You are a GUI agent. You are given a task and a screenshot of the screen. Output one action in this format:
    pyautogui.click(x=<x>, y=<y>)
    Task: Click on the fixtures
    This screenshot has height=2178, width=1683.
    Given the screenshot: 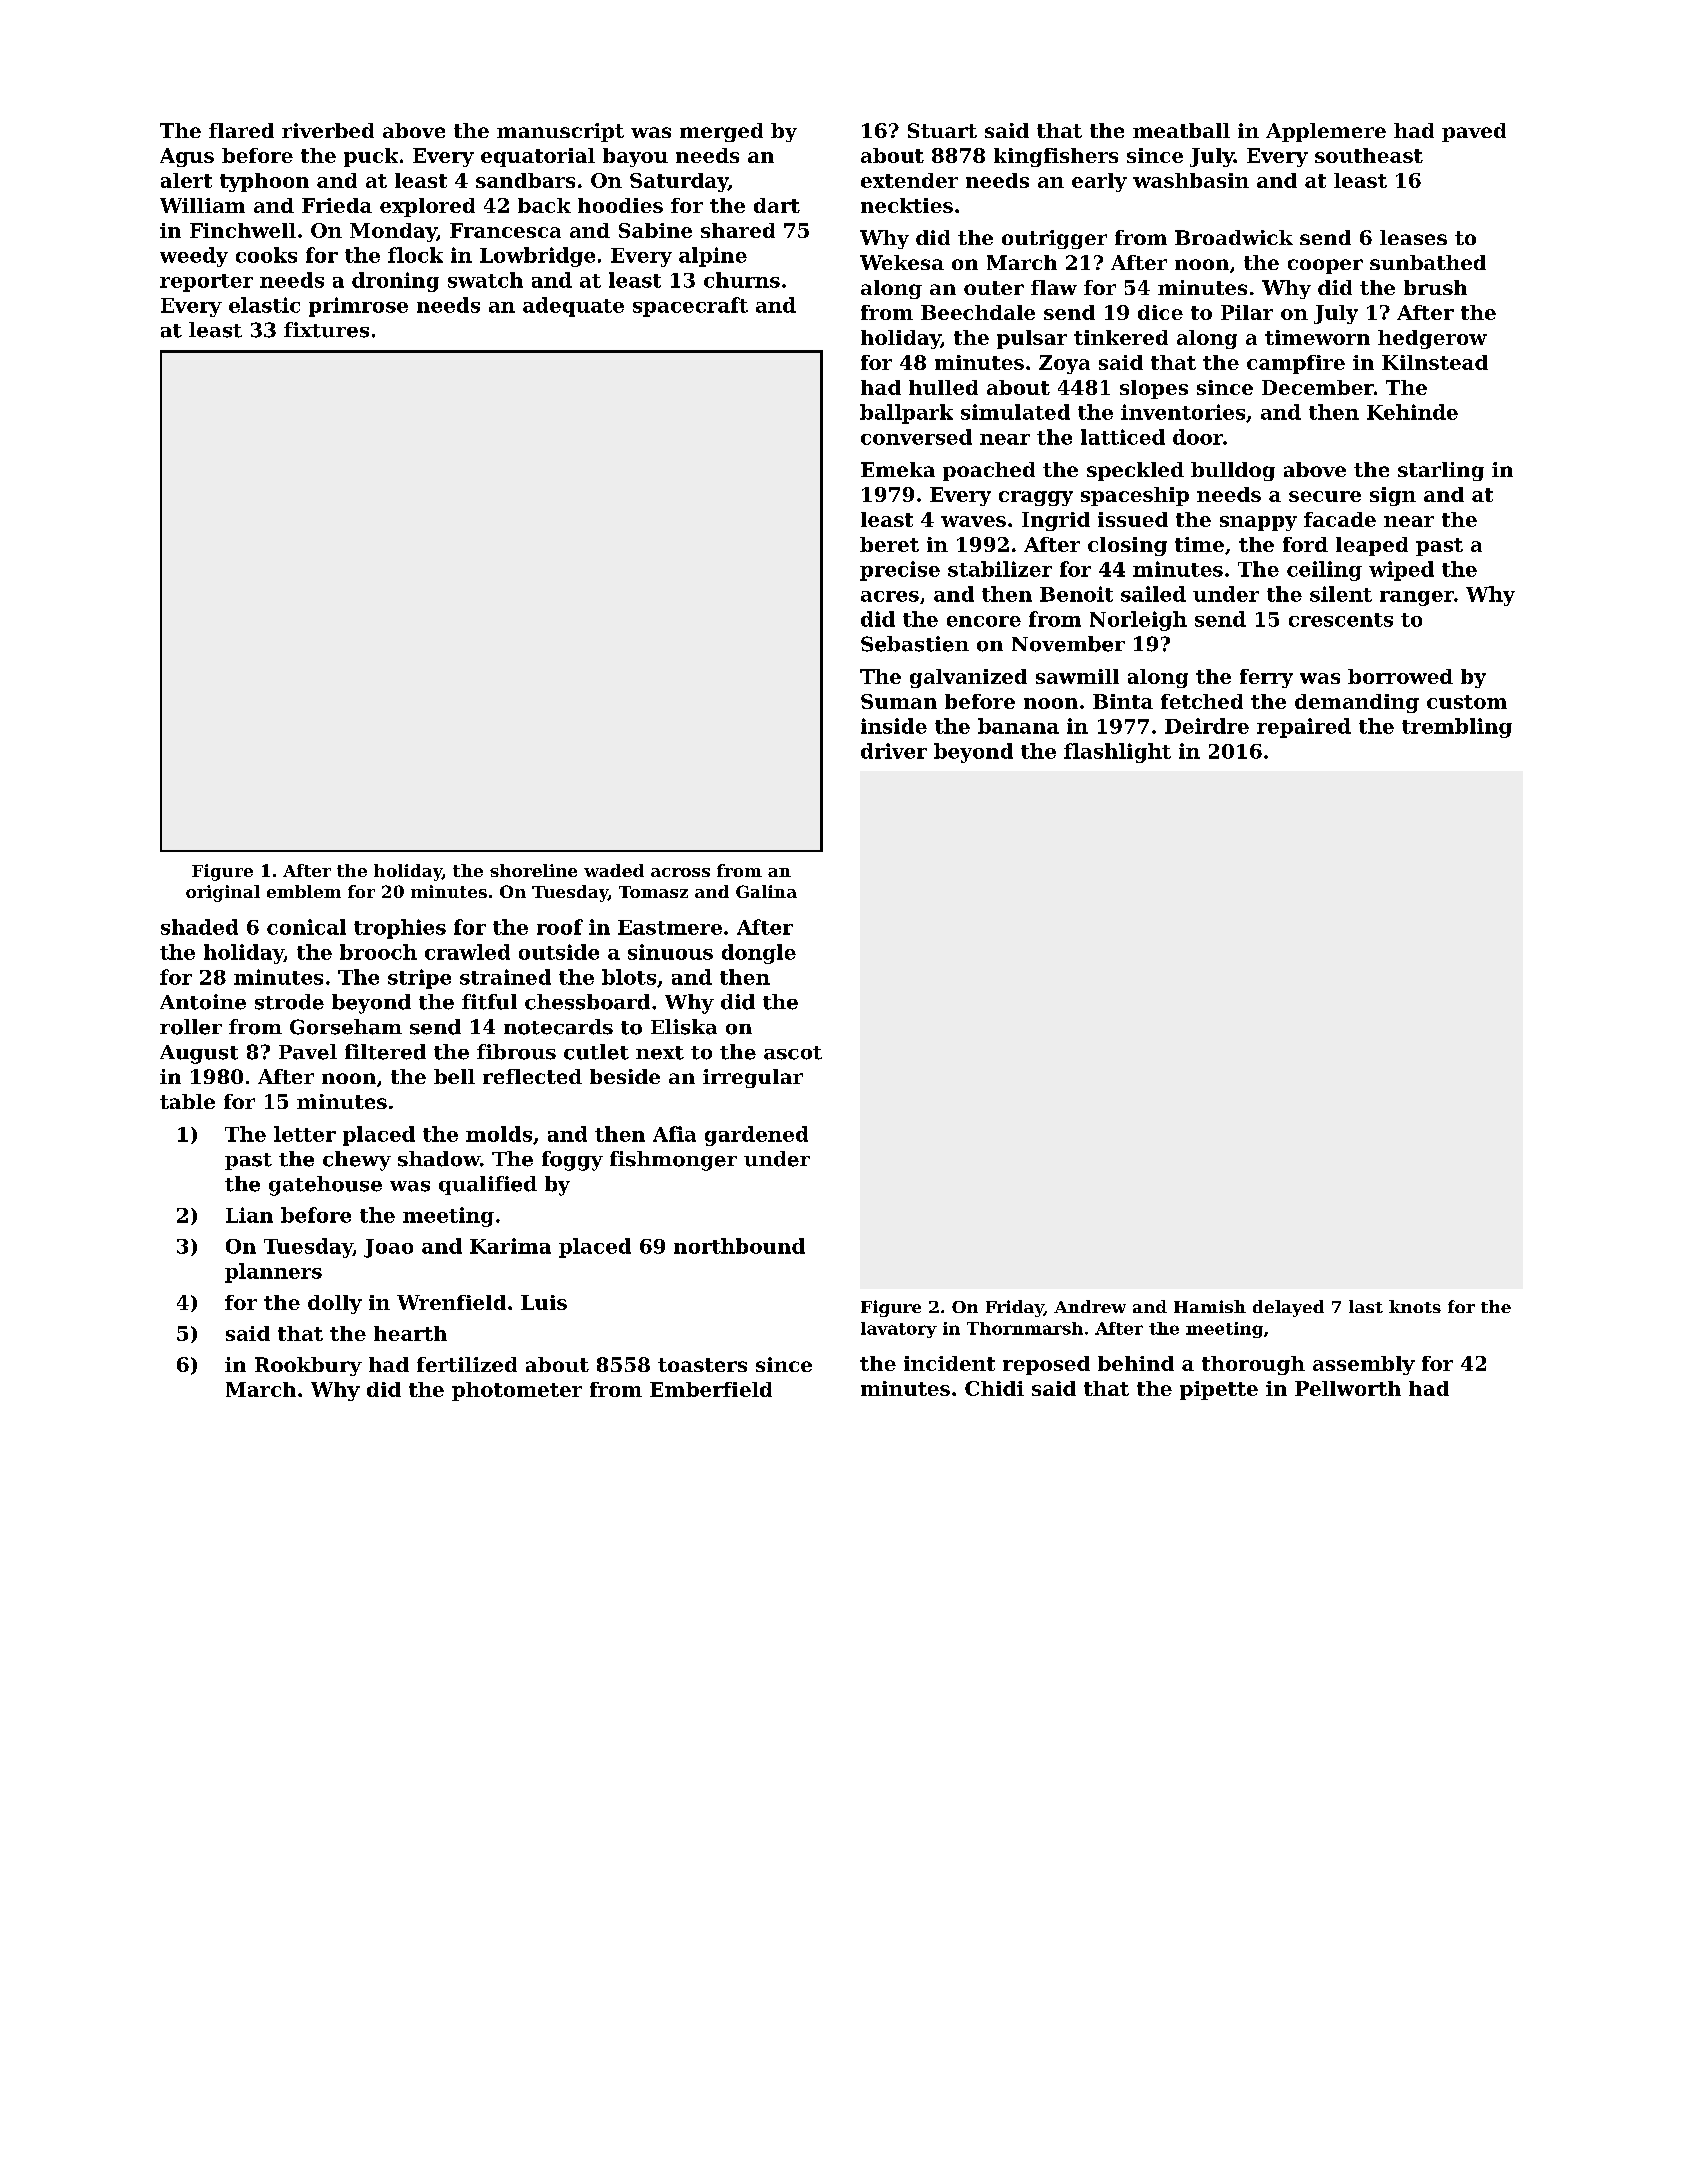 What is the action you would take?
    pyautogui.click(x=326, y=330)
